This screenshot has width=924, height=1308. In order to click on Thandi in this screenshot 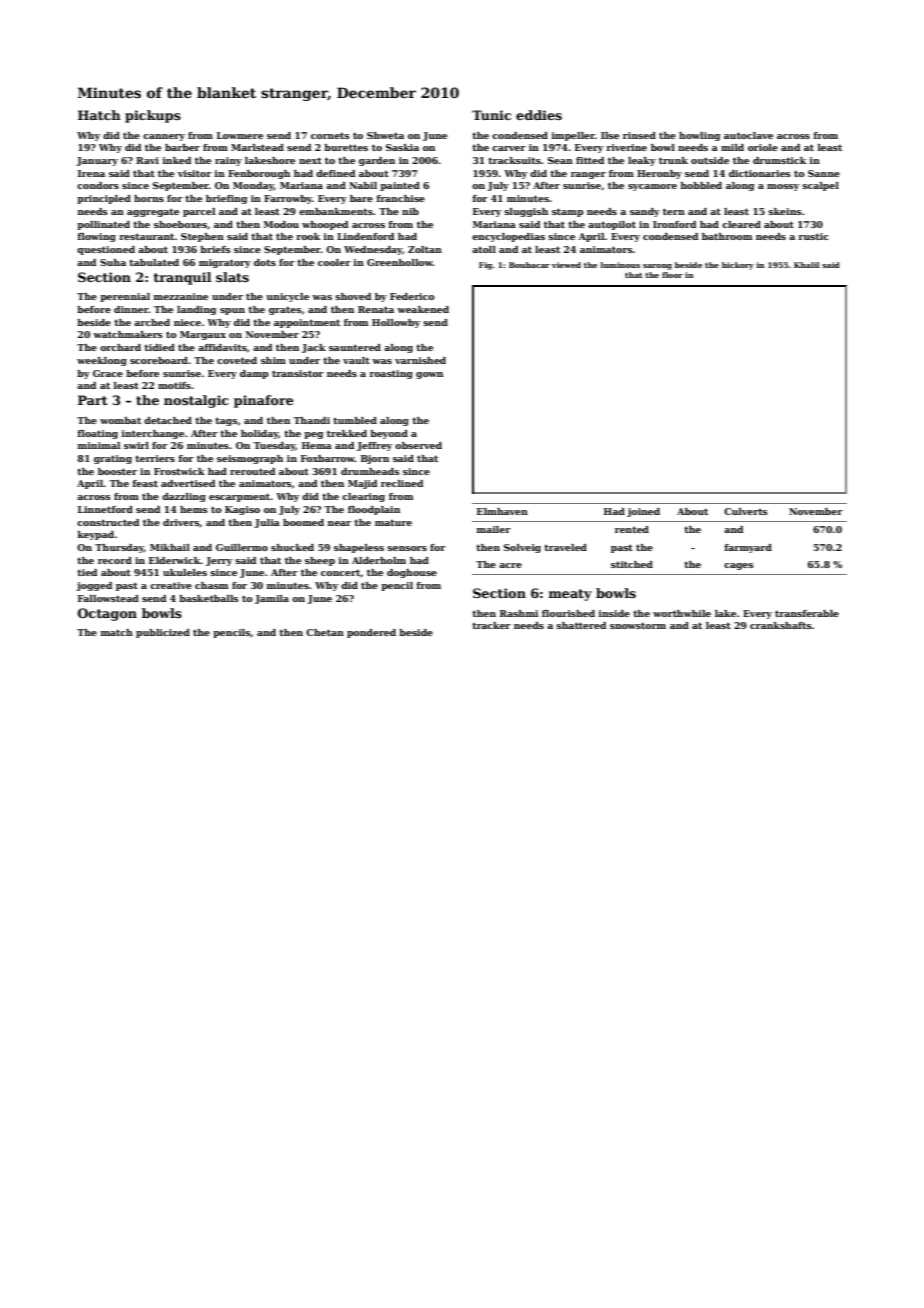, I will do `click(311, 420)`.
